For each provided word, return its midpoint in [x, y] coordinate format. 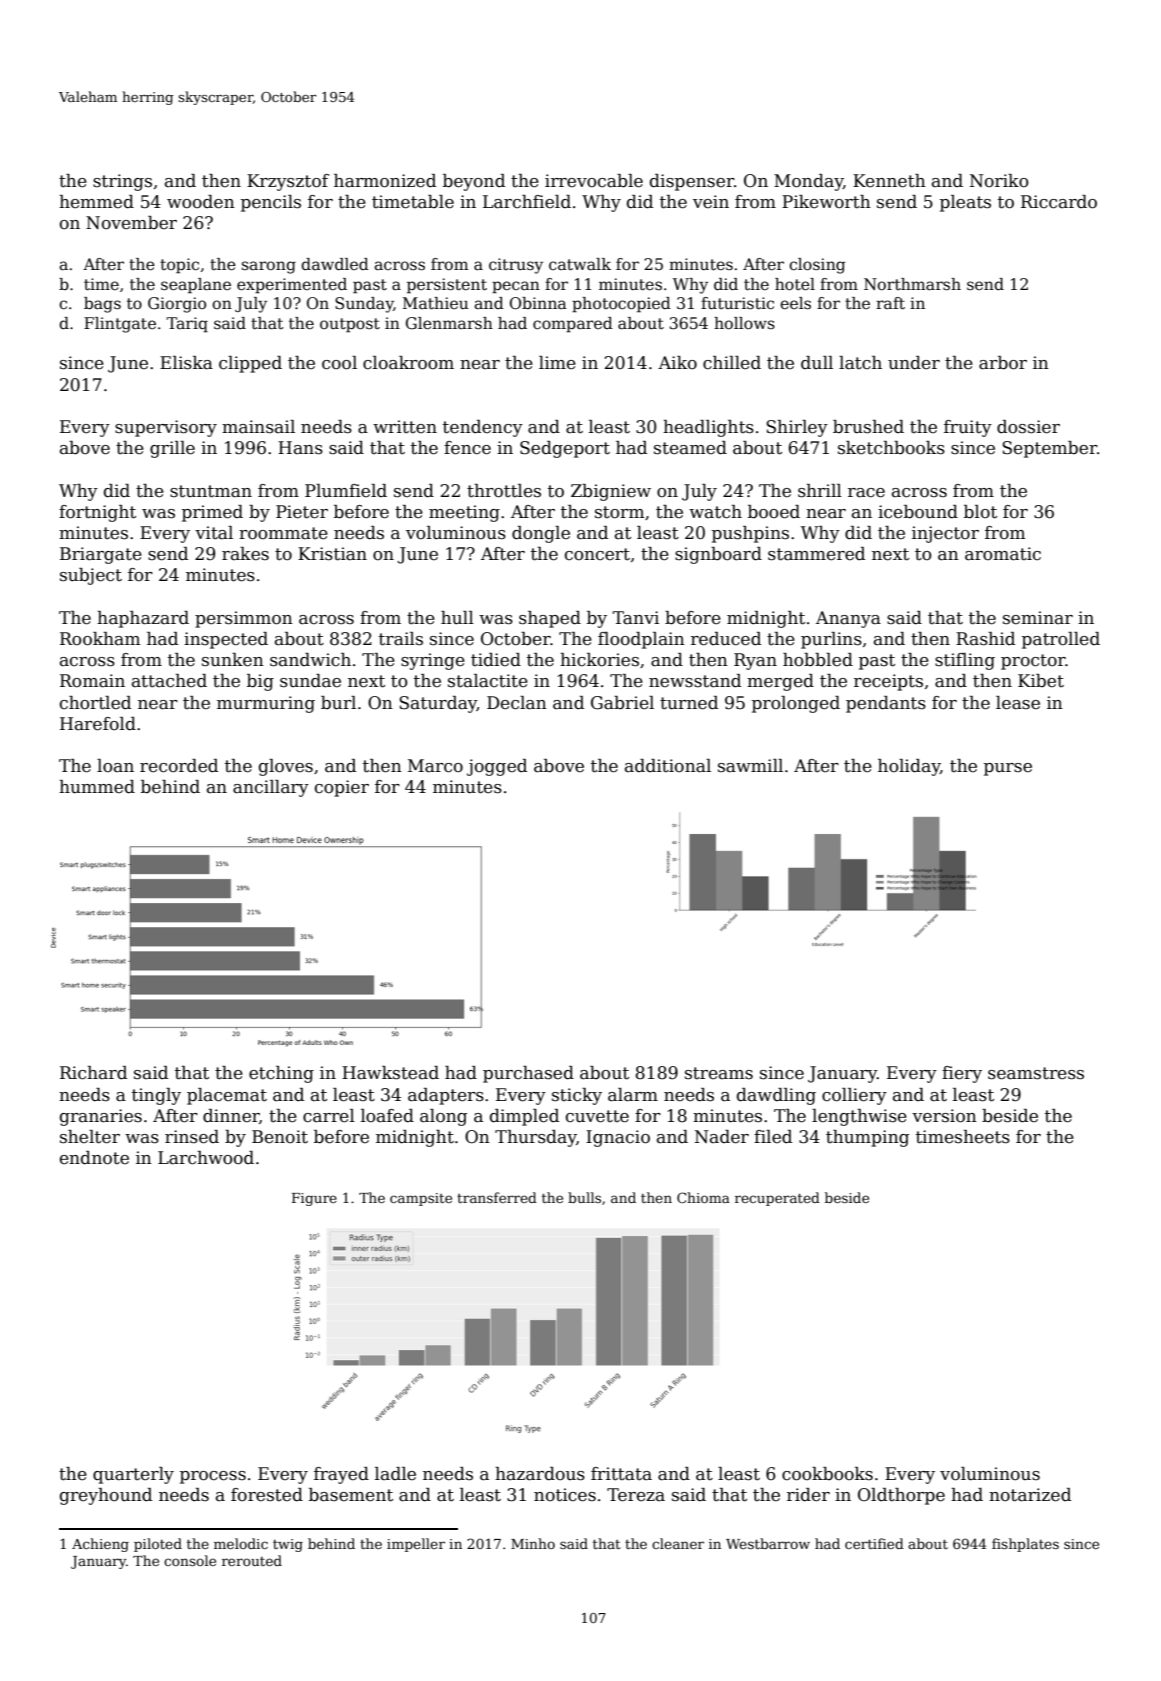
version [944, 1116]
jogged [497, 767]
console [190, 1560]
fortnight [97, 513]
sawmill [750, 766]
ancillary [271, 788]
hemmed [96, 202]
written [405, 427]
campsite [421, 1199]
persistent [447, 286]
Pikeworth [826, 202]
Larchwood [206, 1158]
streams [719, 1073]
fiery [962, 1074]
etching [281, 1074]
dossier [1028, 427]
